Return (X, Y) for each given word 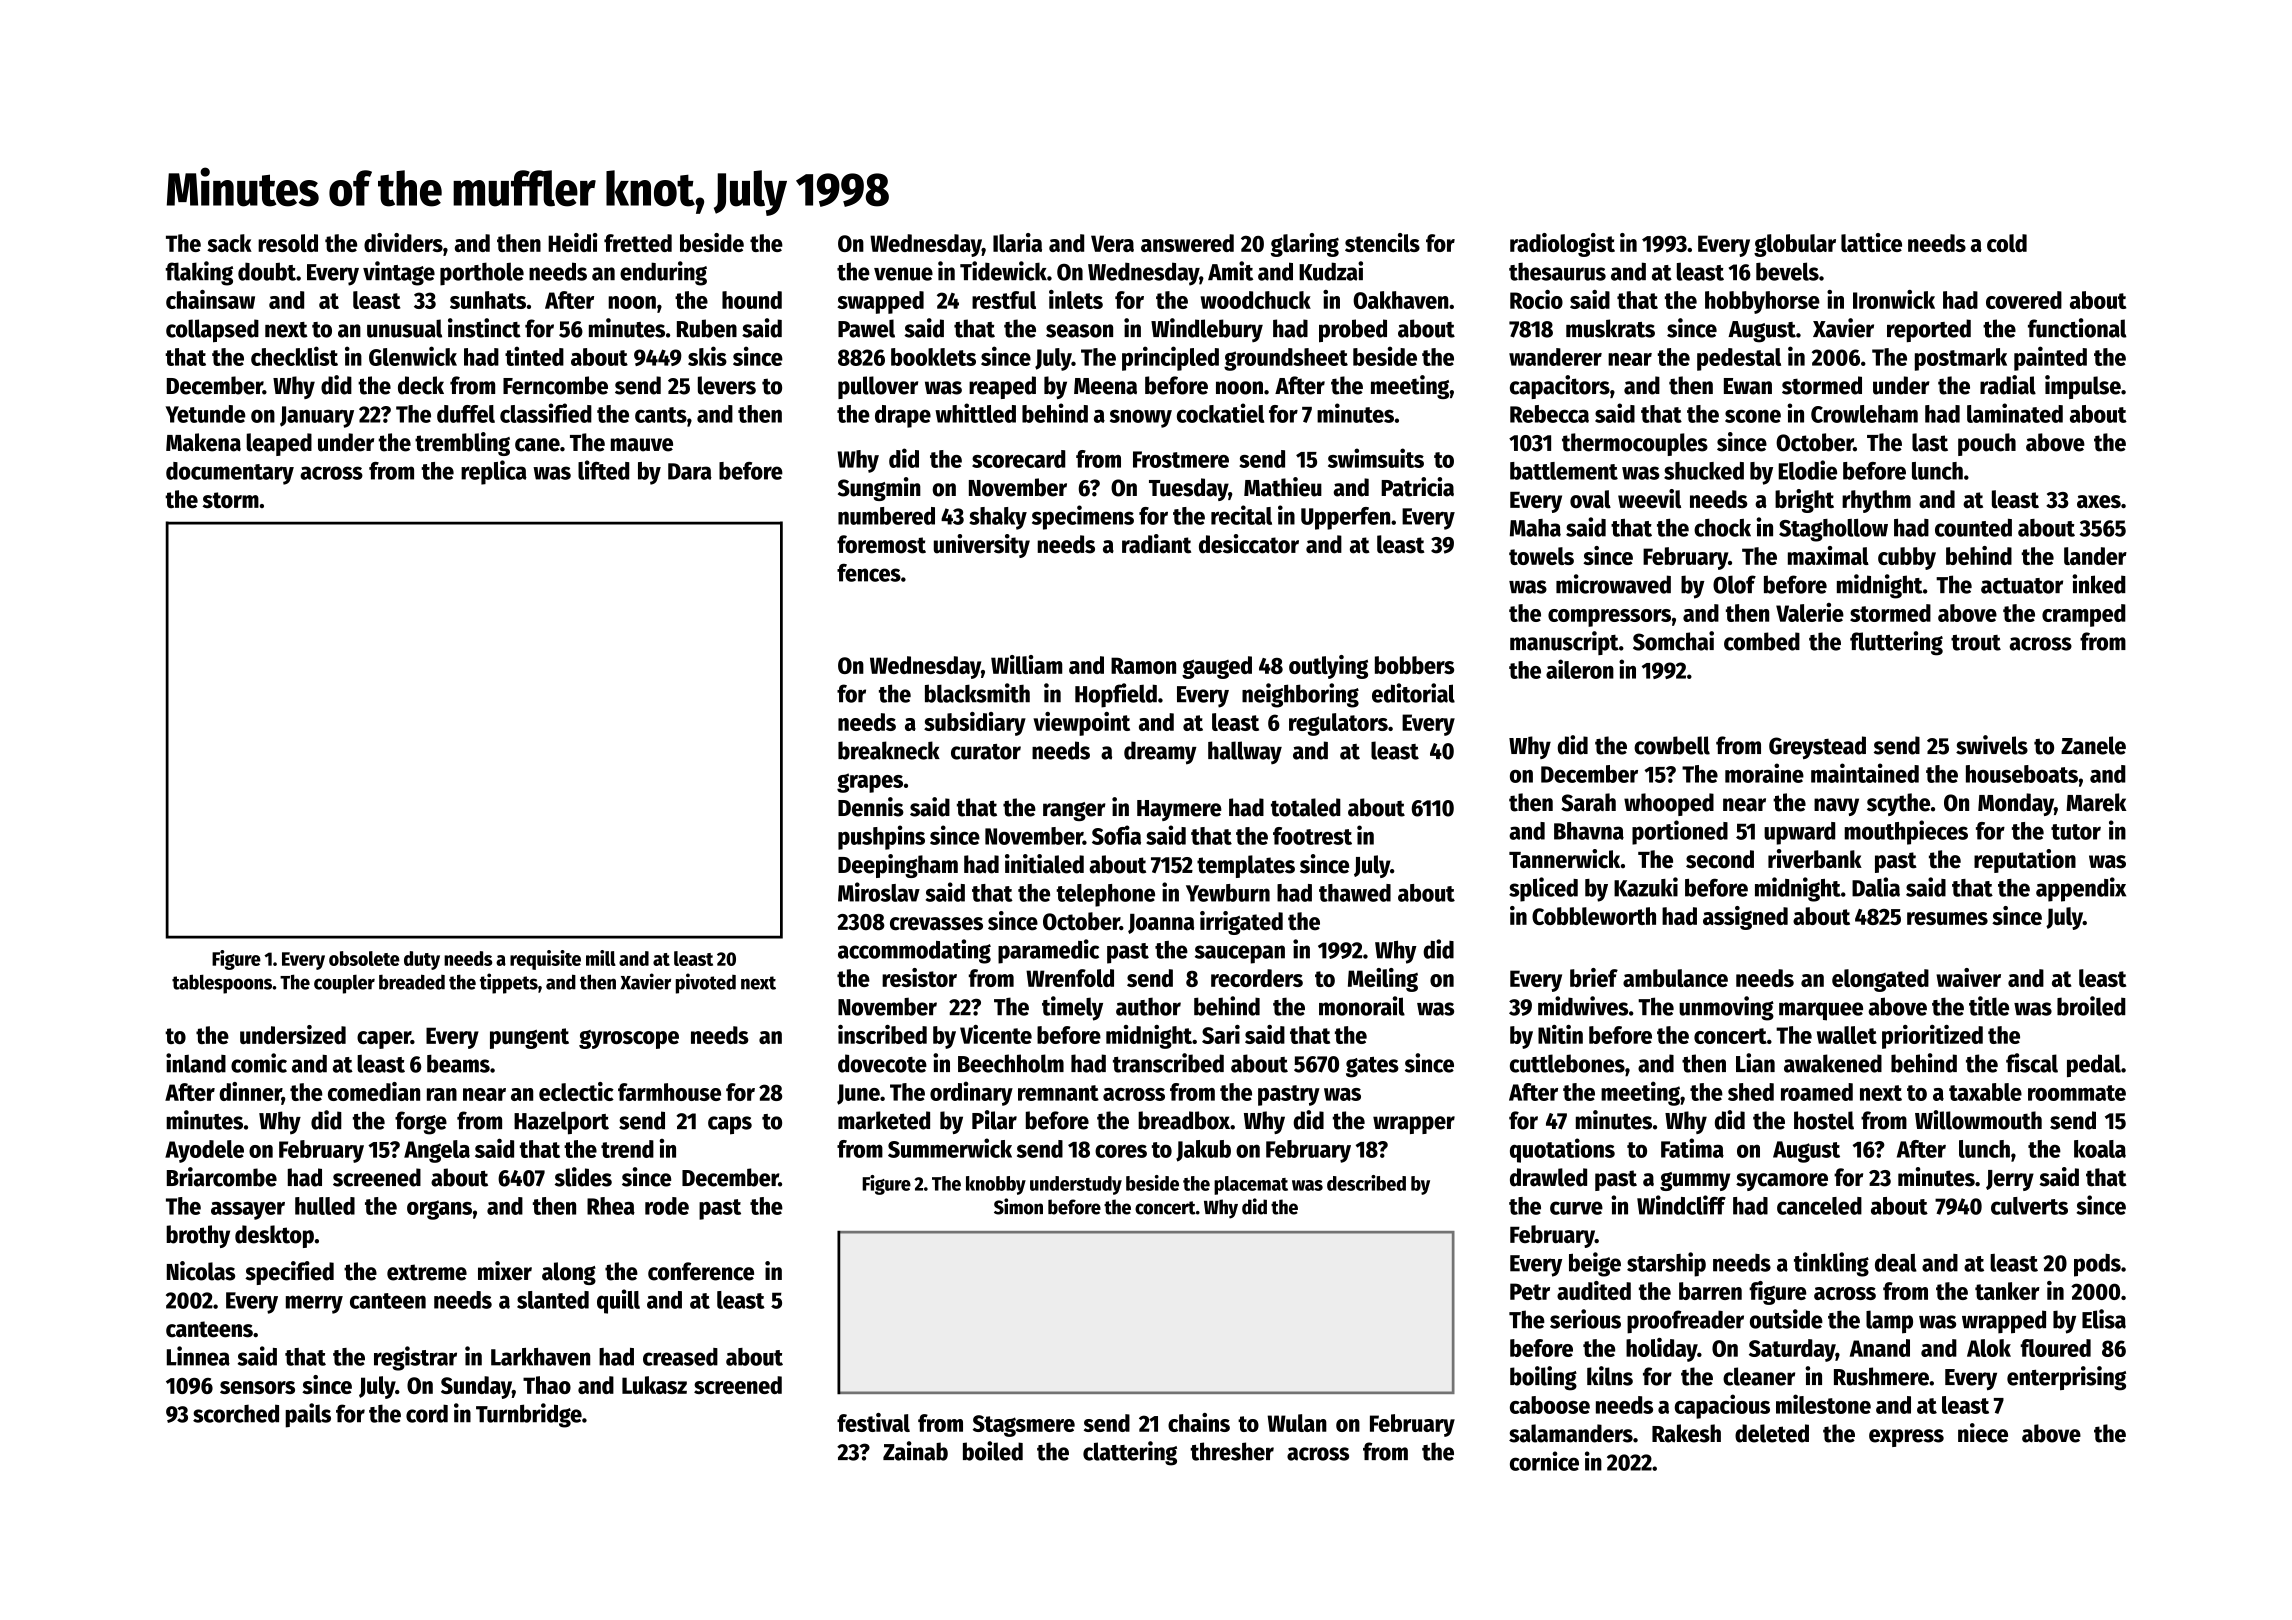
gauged (1217, 667)
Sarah (1588, 802)
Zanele (2093, 745)
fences (869, 573)
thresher (1232, 1451)
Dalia (1876, 887)
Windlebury (1207, 330)
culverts (2029, 1206)
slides (583, 1177)
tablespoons (222, 984)
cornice (1544, 1461)
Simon (1018, 1206)
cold (2007, 243)
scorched (236, 1413)
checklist (294, 356)
